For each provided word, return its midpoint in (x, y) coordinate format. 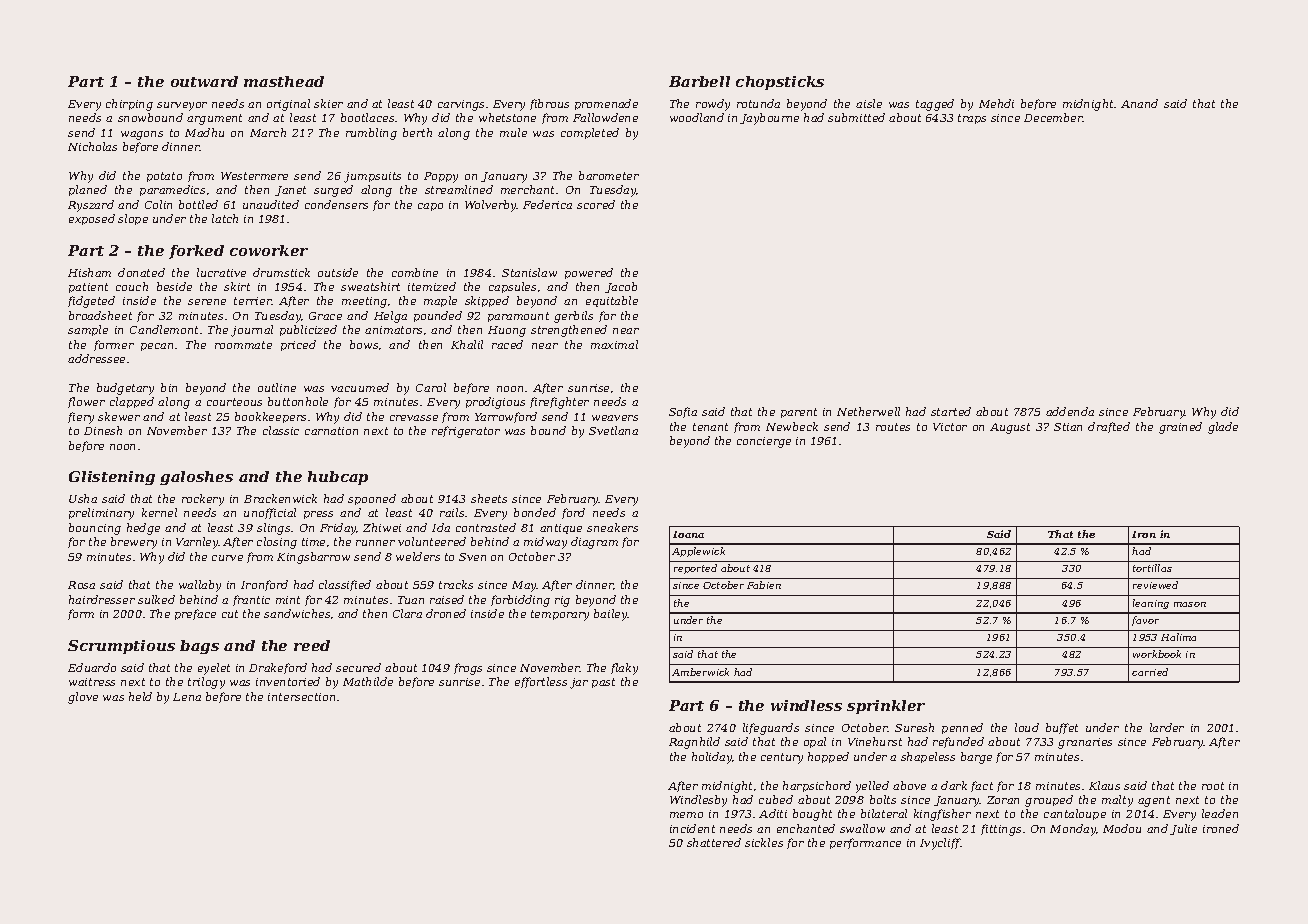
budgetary (125, 389)
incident (692, 828)
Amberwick (700, 672)
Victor (950, 427)
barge (976, 758)
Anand (1139, 103)
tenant (710, 427)
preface (195, 614)
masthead (284, 81)
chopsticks (780, 83)
